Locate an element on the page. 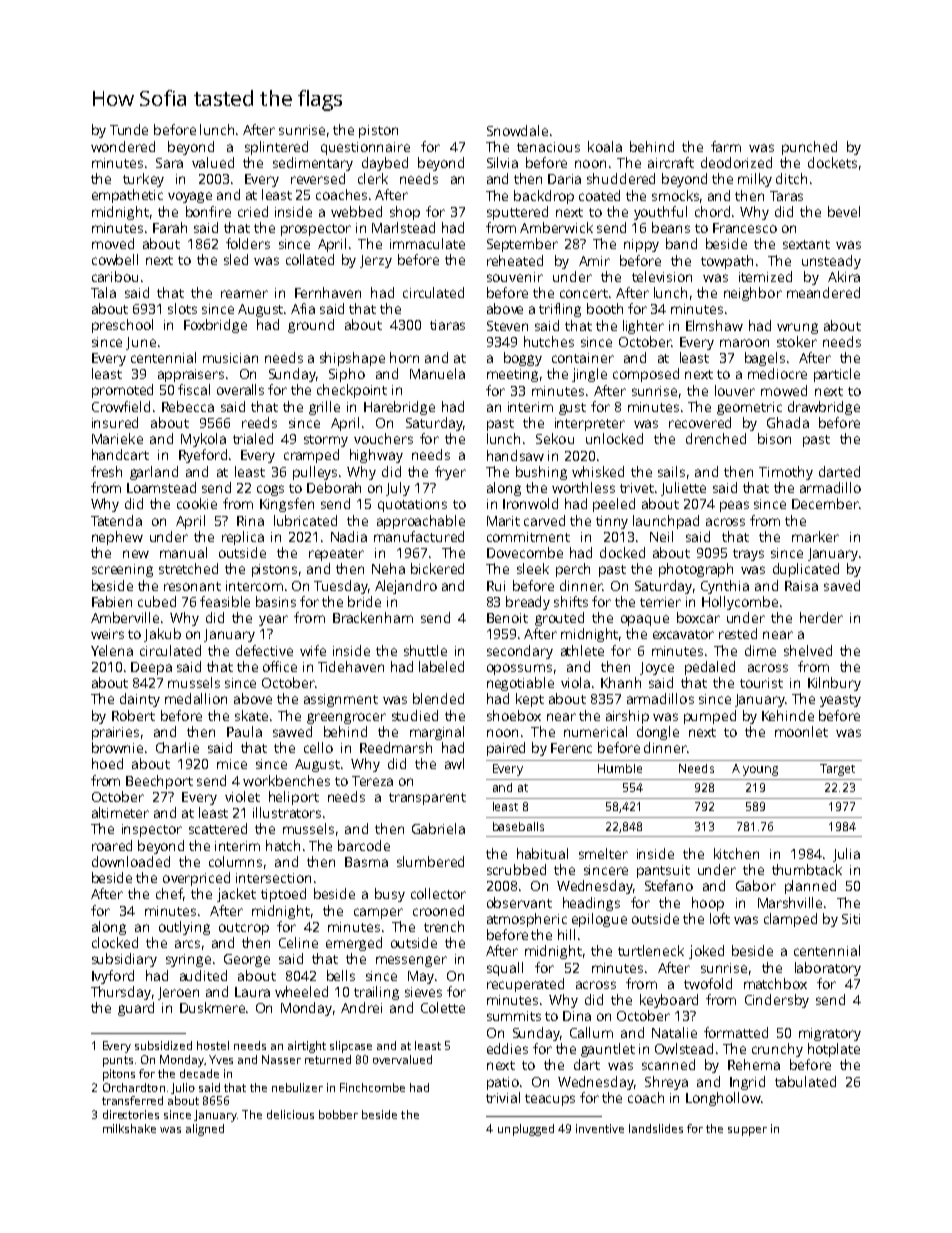  squall is located at coordinates (505, 969).
